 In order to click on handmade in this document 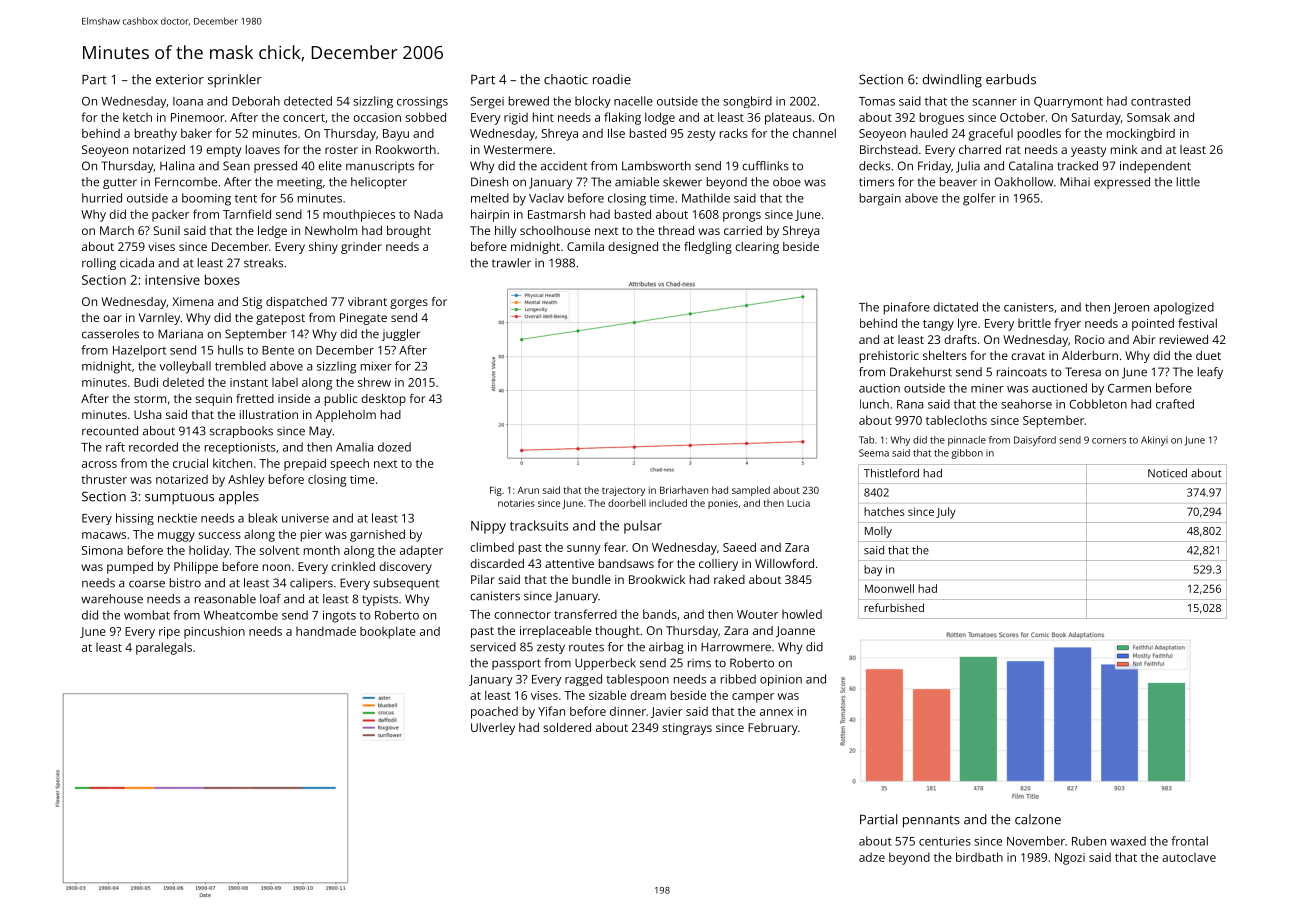, I will do `click(326, 631)`.
